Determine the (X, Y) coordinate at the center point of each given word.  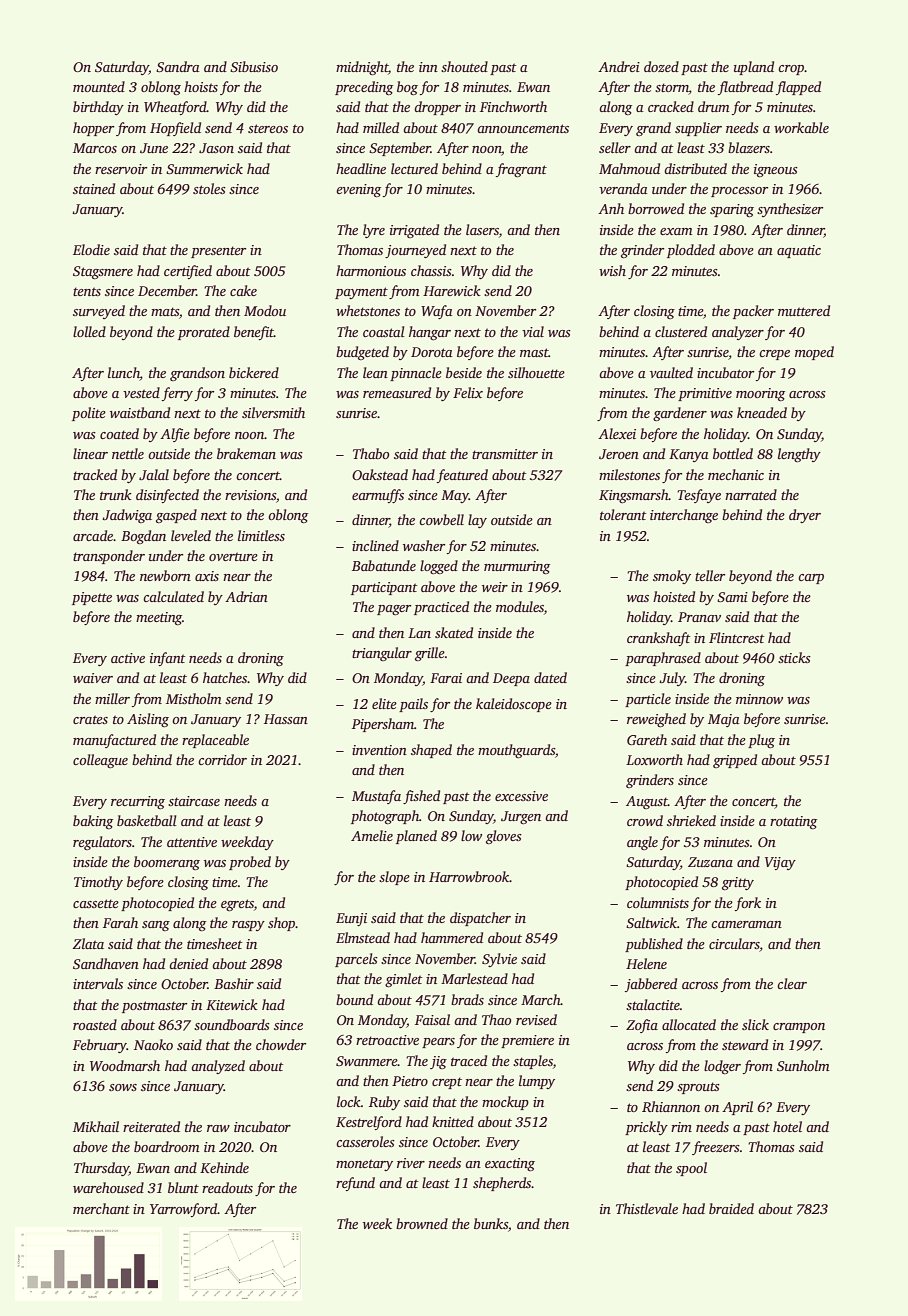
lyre (374, 231)
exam (676, 231)
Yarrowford (184, 1210)
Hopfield (175, 129)
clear (792, 983)
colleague (100, 761)
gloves (504, 837)
